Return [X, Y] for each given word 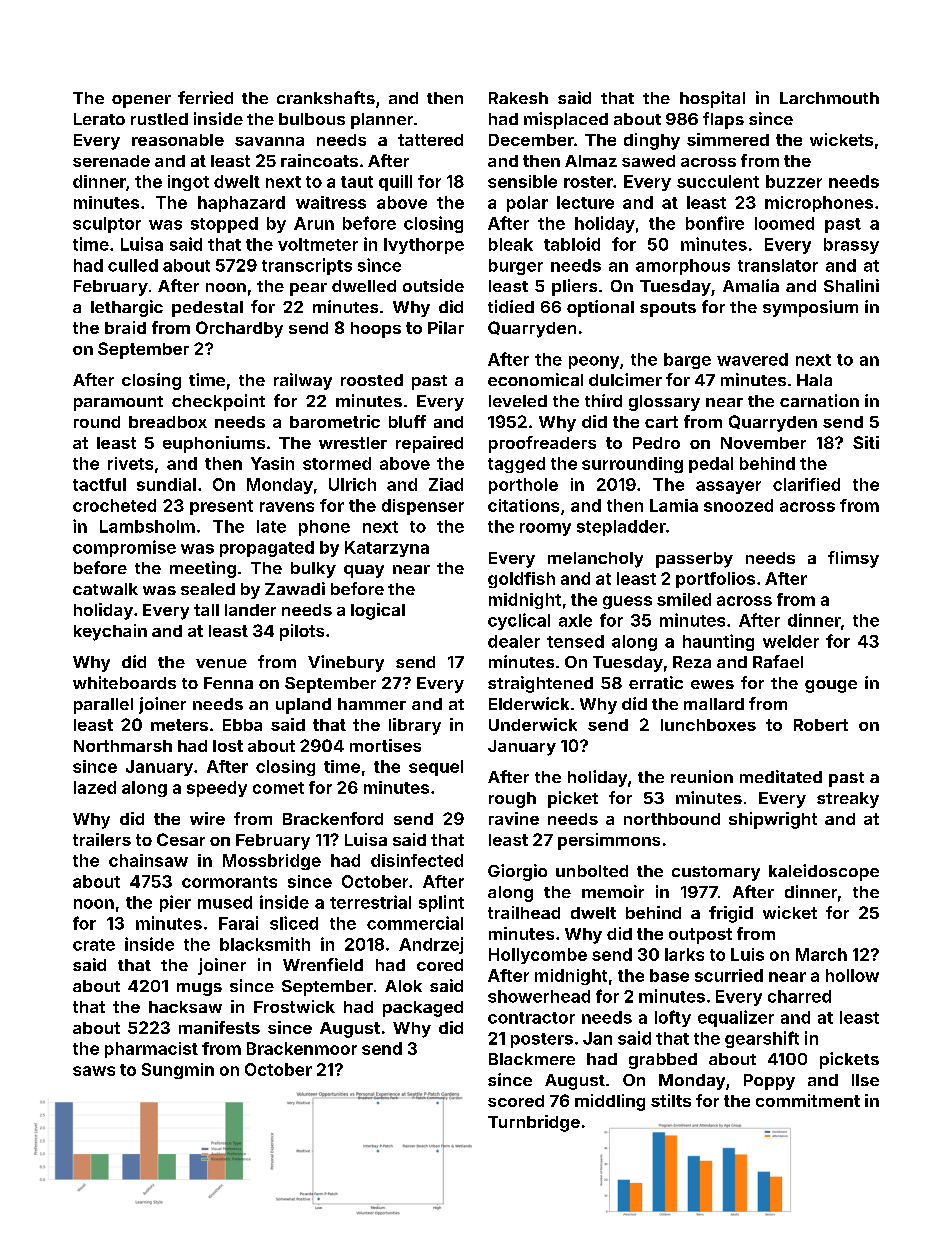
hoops [376, 330]
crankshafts [326, 97]
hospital [712, 99]
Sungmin [178, 1071]
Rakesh [518, 98]
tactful [99, 484]
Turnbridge [534, 1123]
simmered [728, 139]
